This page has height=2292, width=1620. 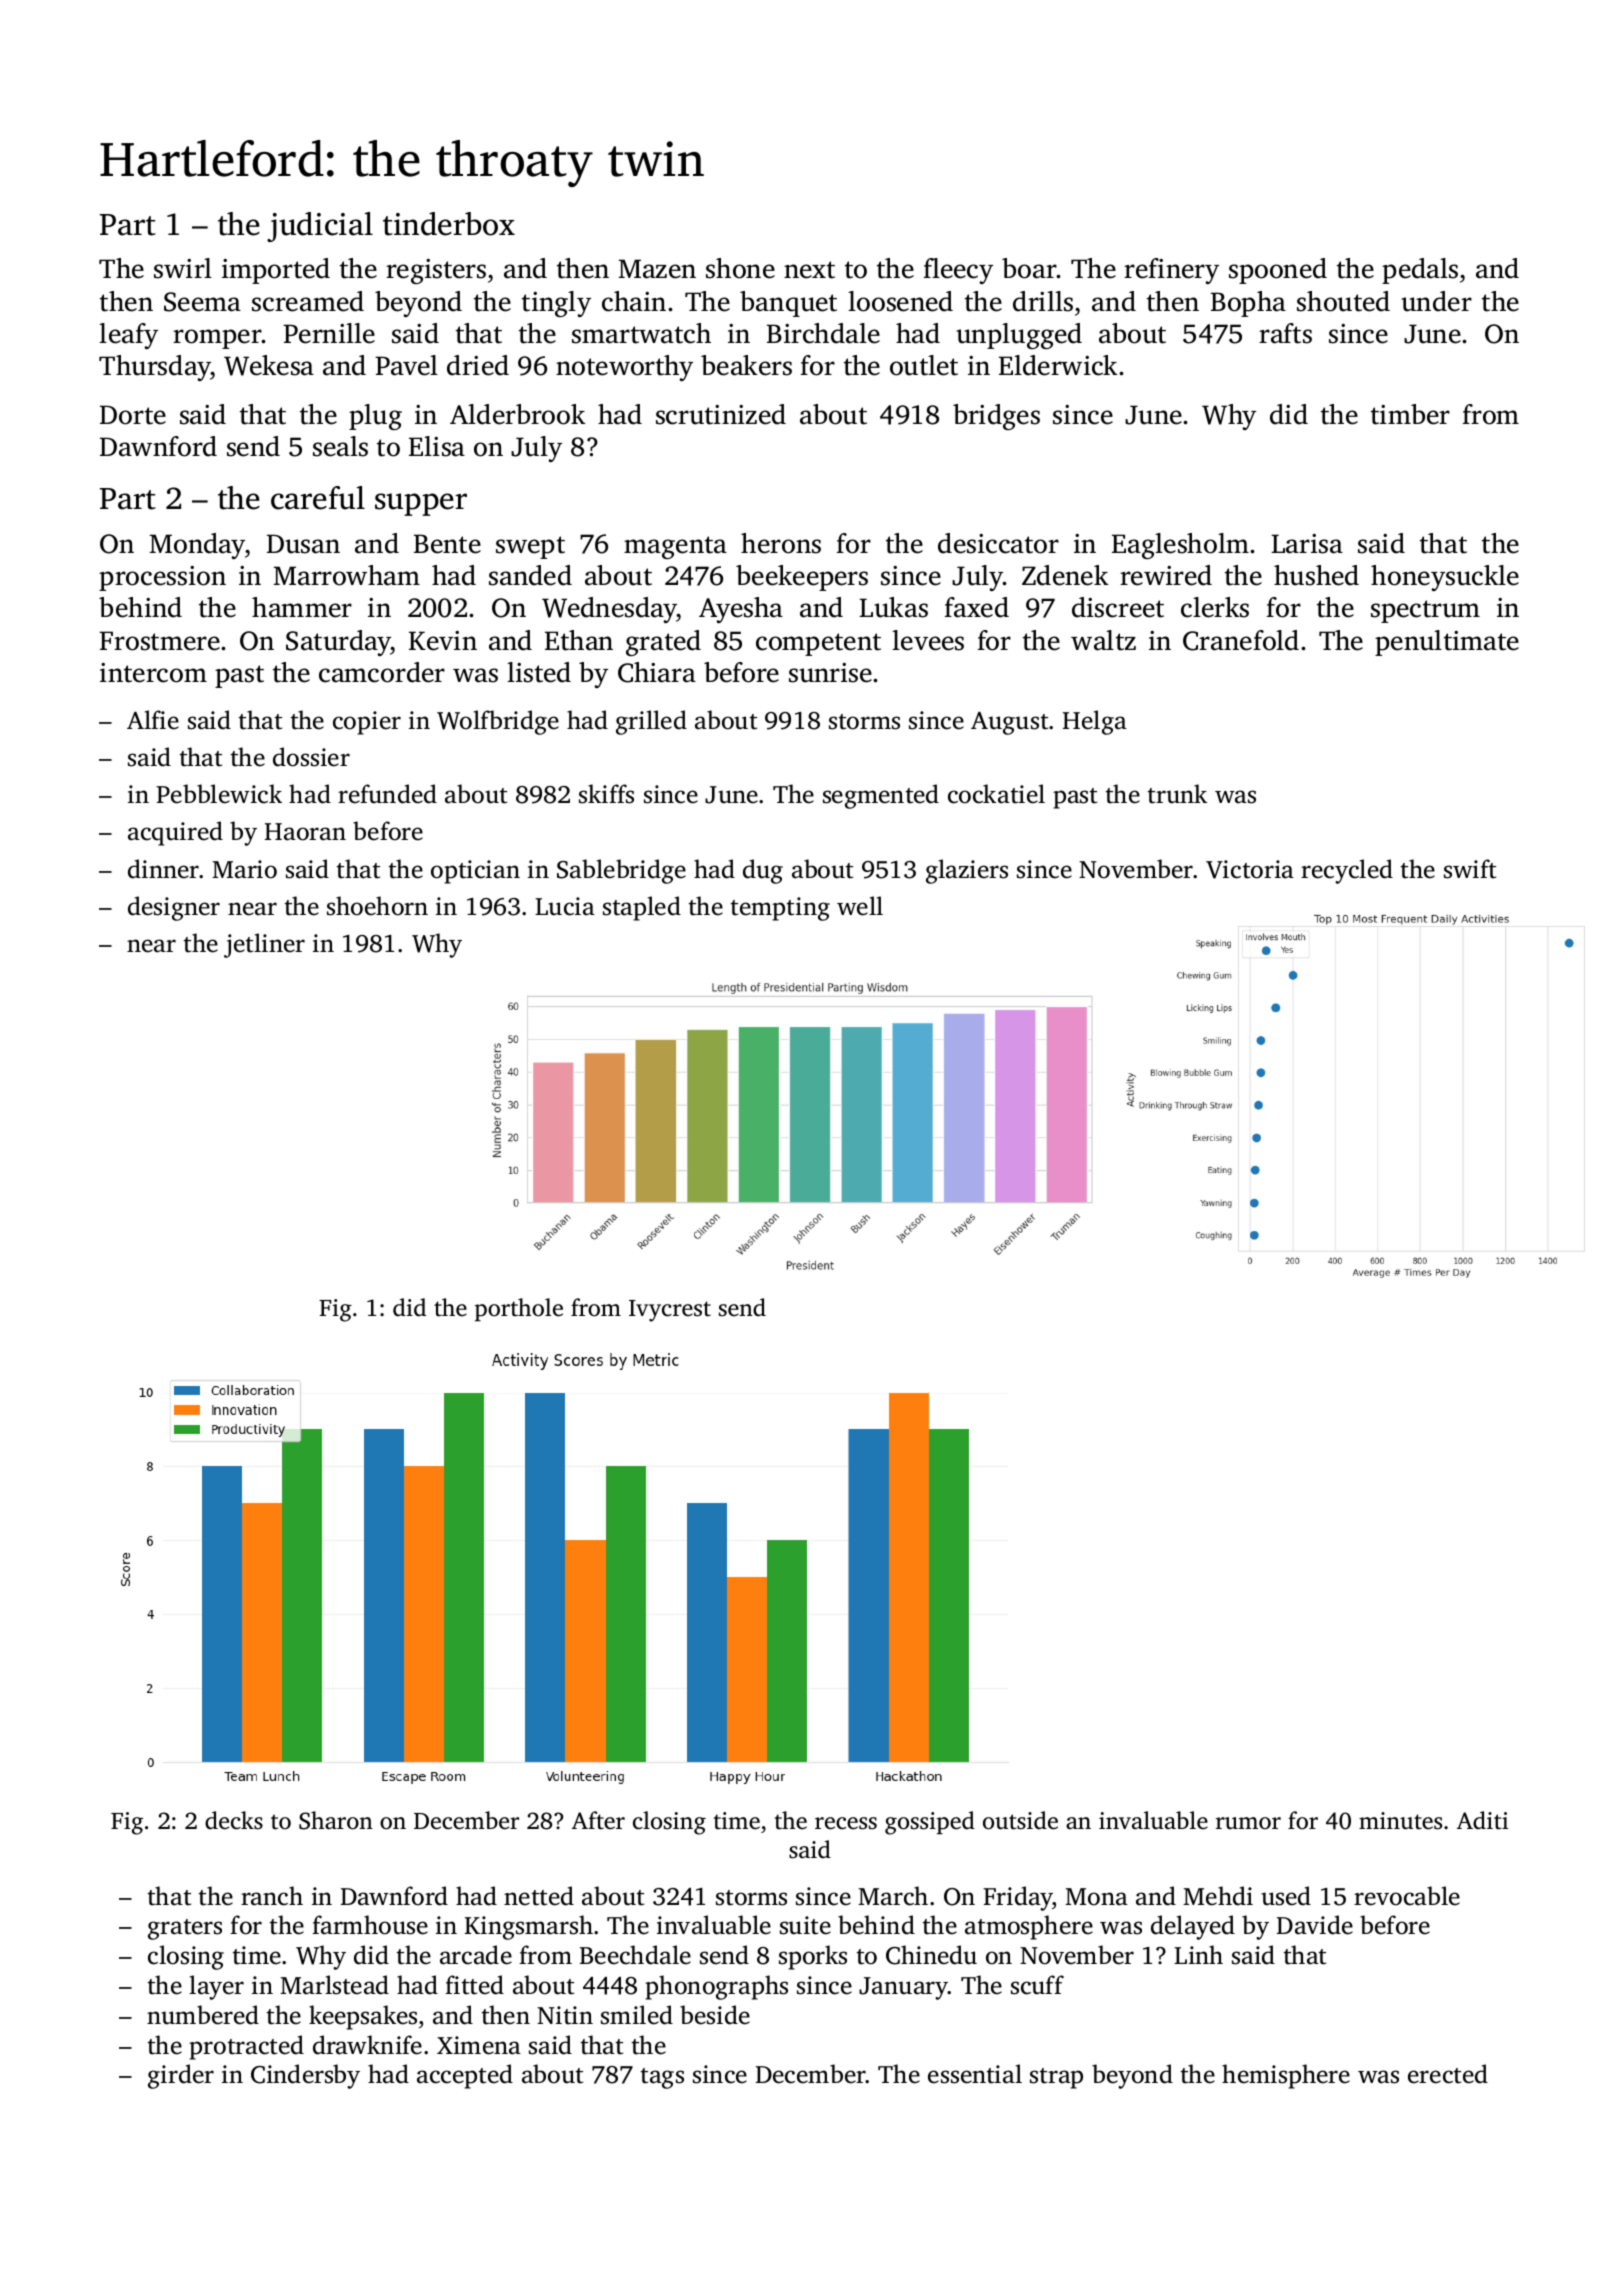 What do you see at coordinates (1410, 414) in the page?
I see `timber` at bounding box center [1410, 414].
